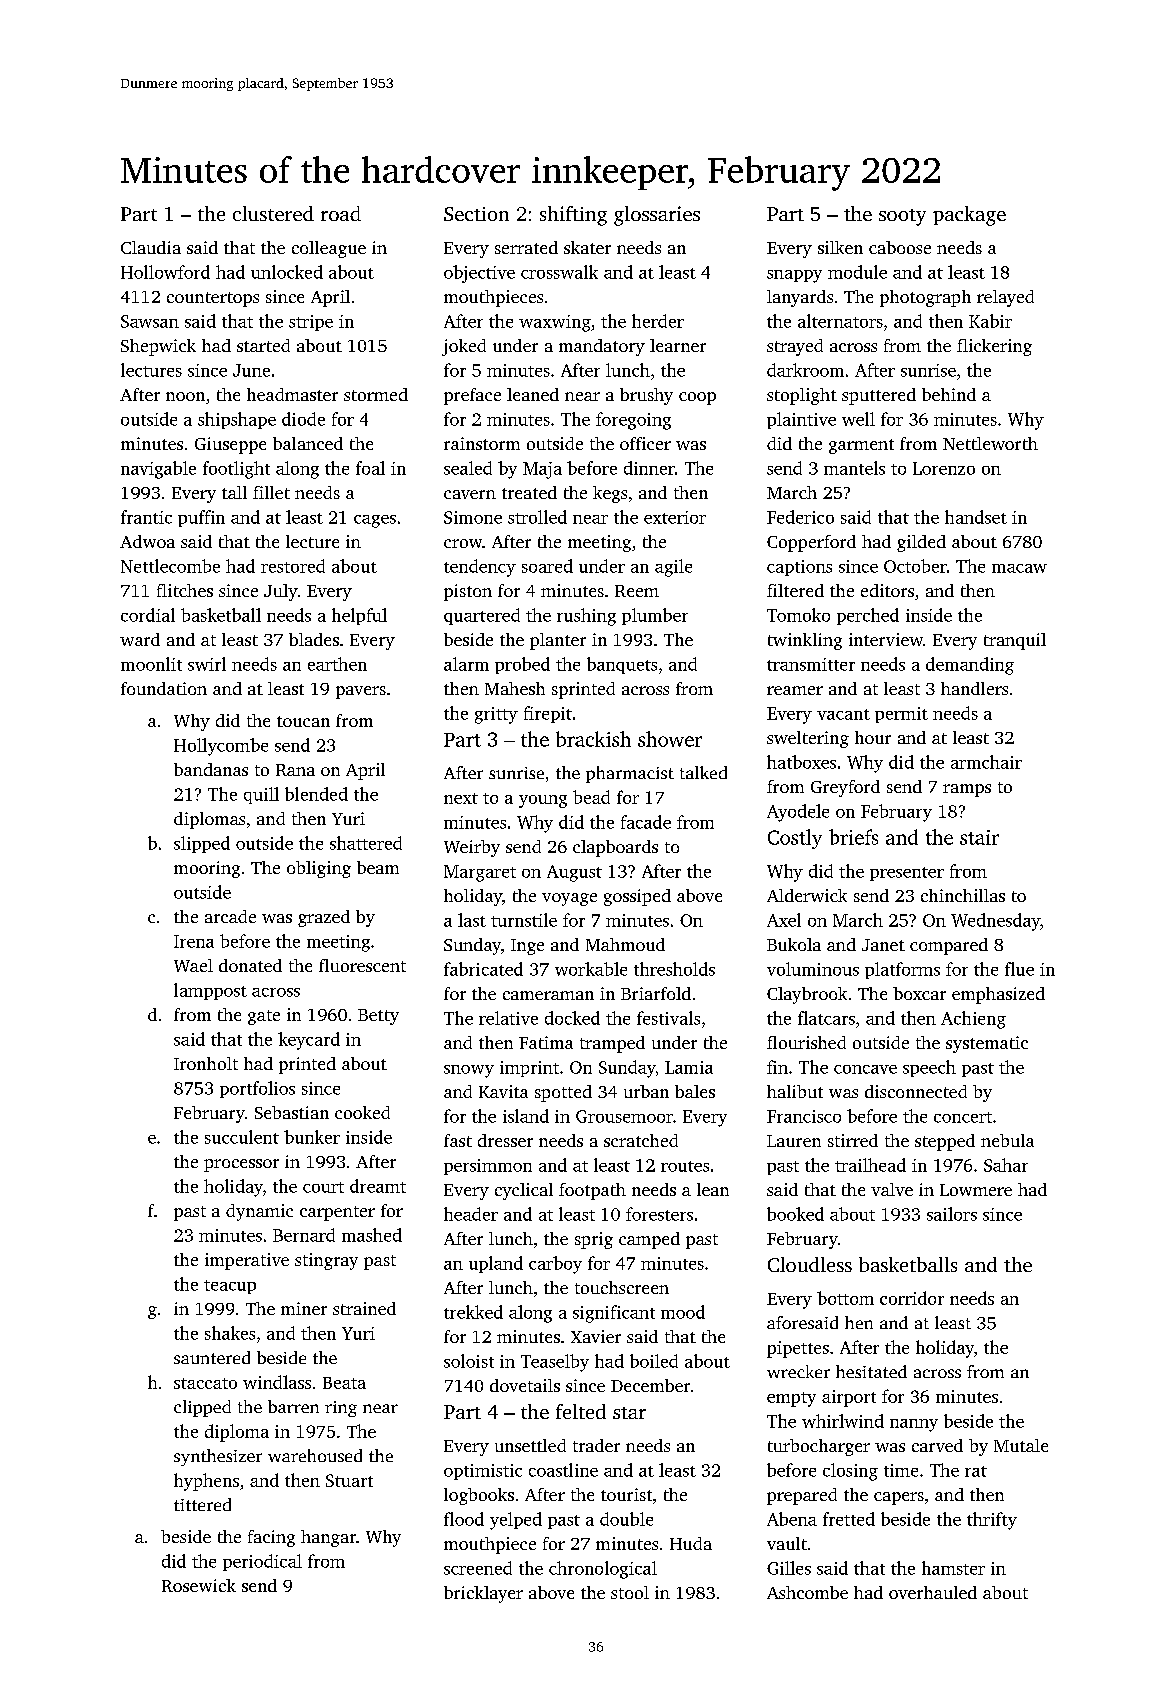 The height and width of the document is (1703, 1176). Describe the element at coordinates (261, 795) in the document. I see `quill` at that location.
